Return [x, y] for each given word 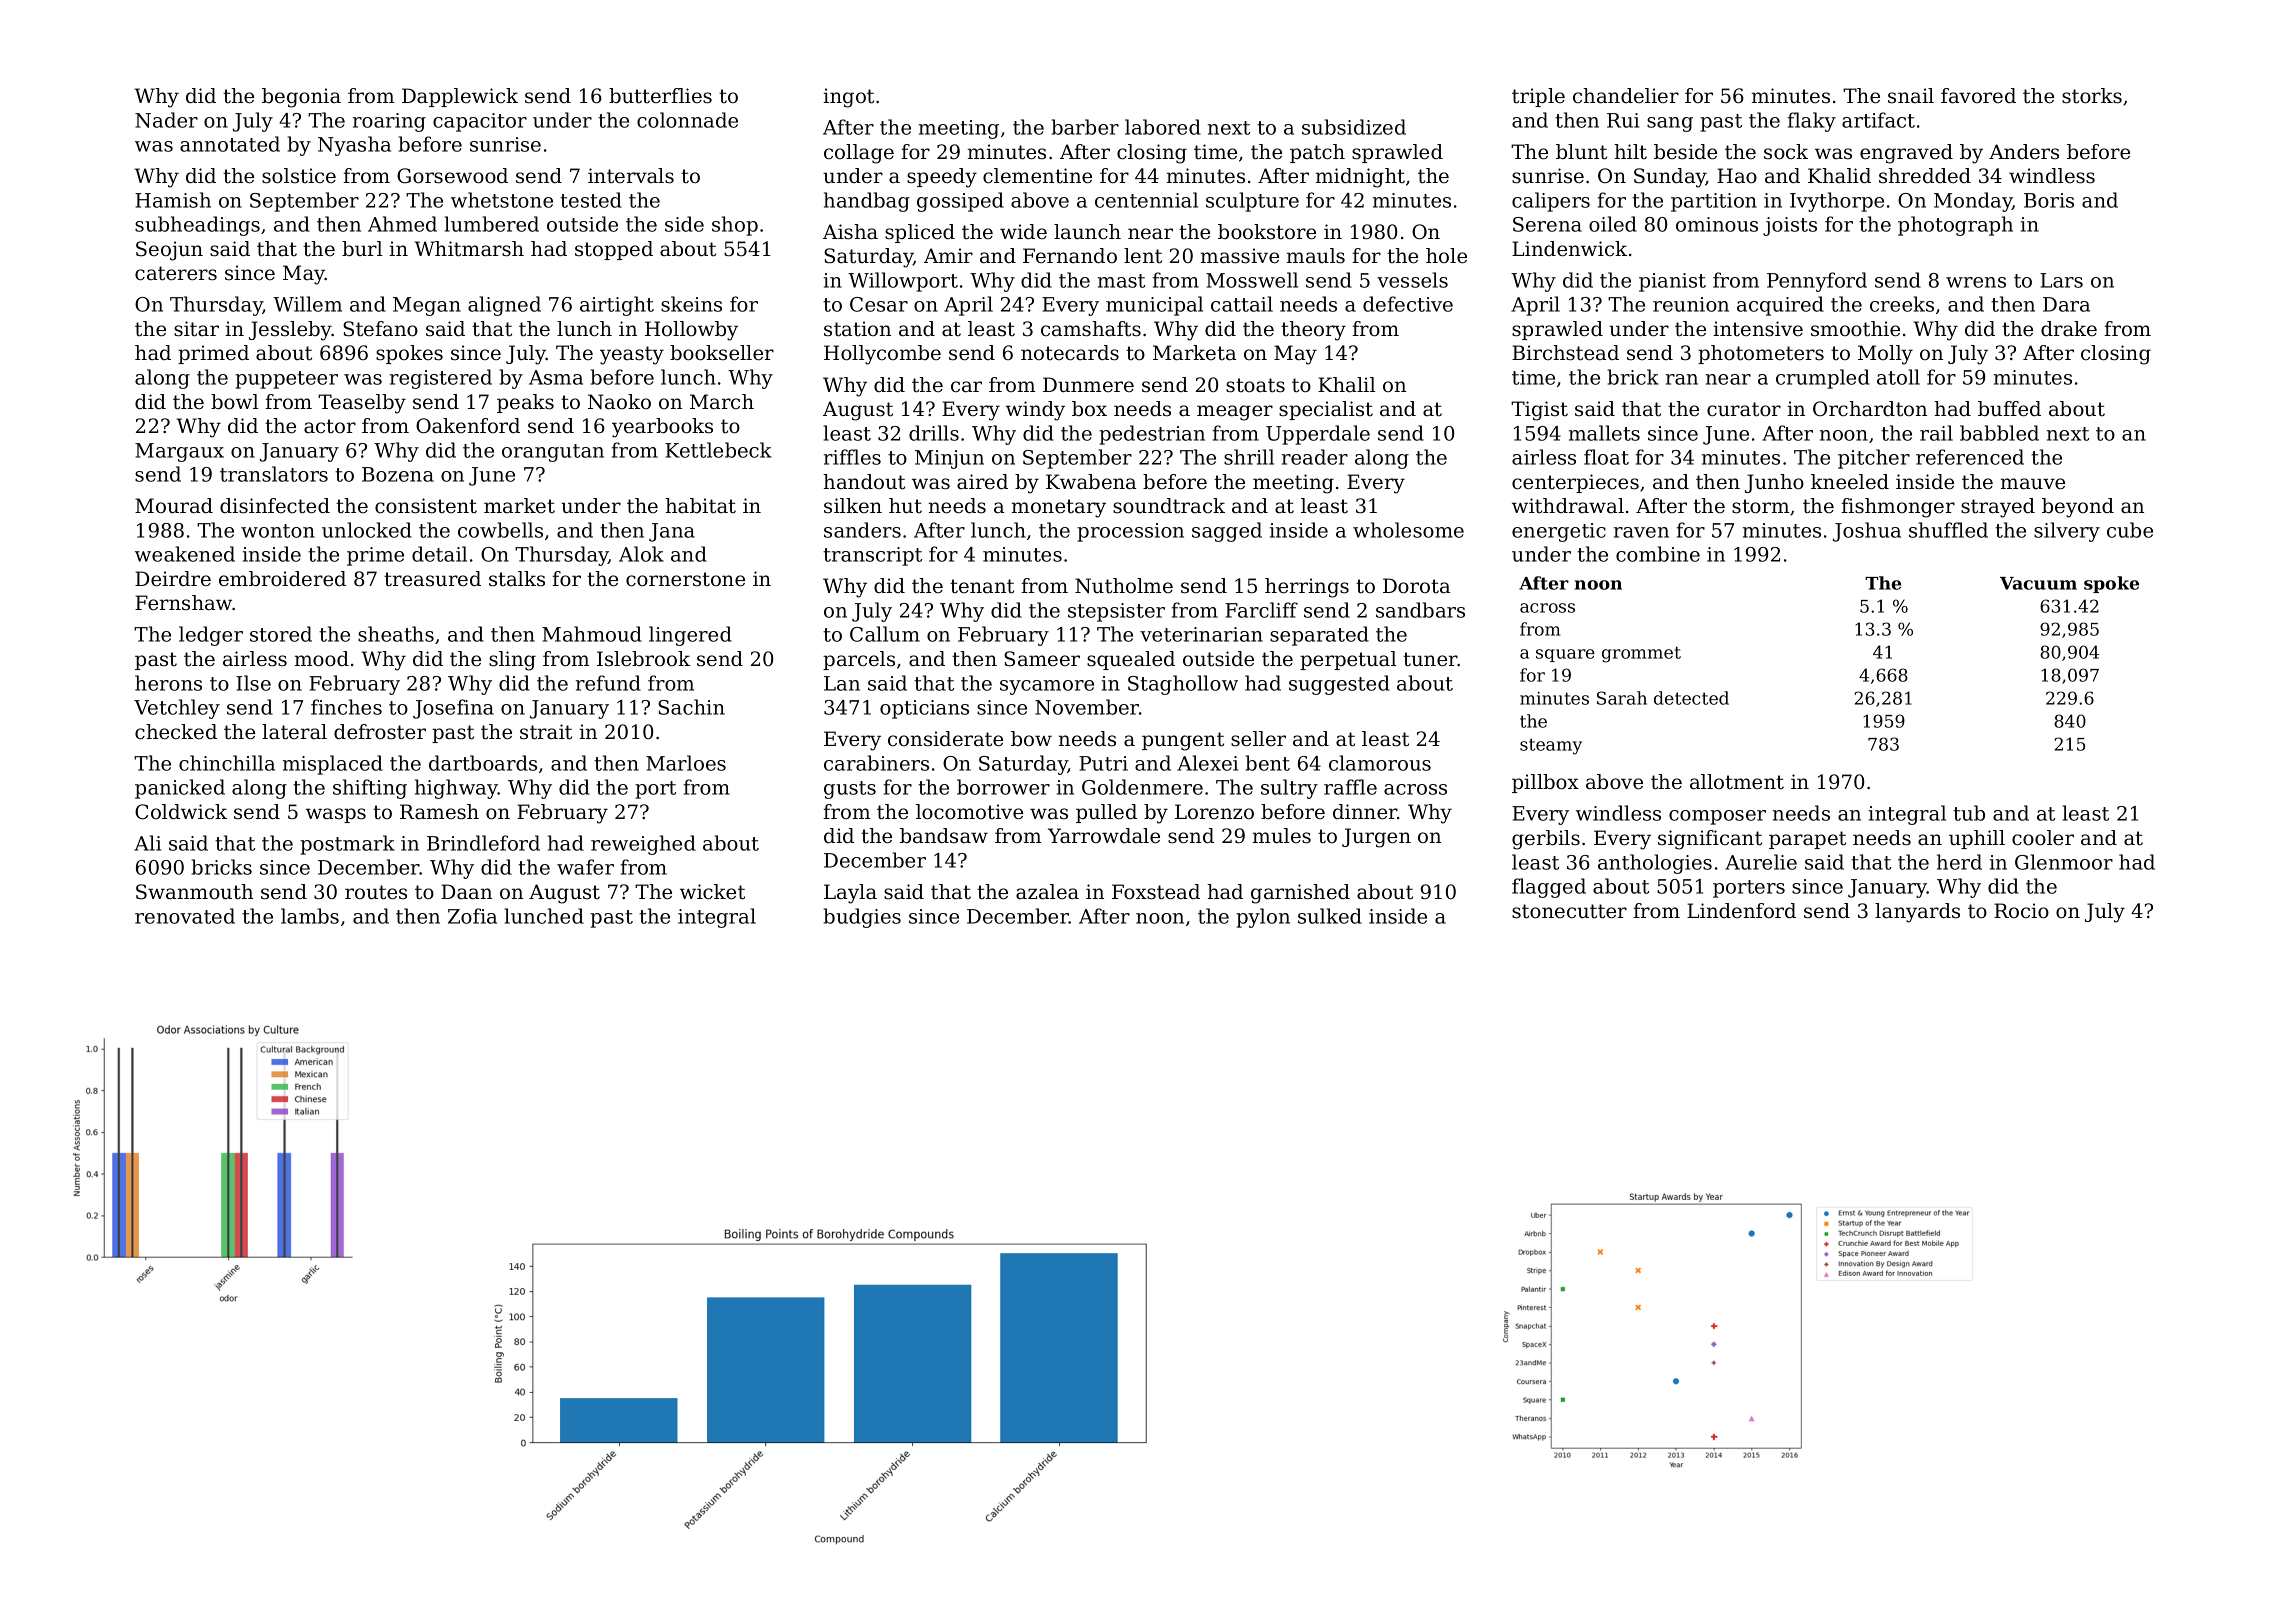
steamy [1551, 746]
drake [2069, 328]
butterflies [660, 96]
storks [2092, 96]
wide [1023, 231]
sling [512, 661]
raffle [1350, 787]
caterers [176, 273]
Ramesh [439, 812]
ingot [848, 98]
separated [1319, 636]
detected [1691, 698]
